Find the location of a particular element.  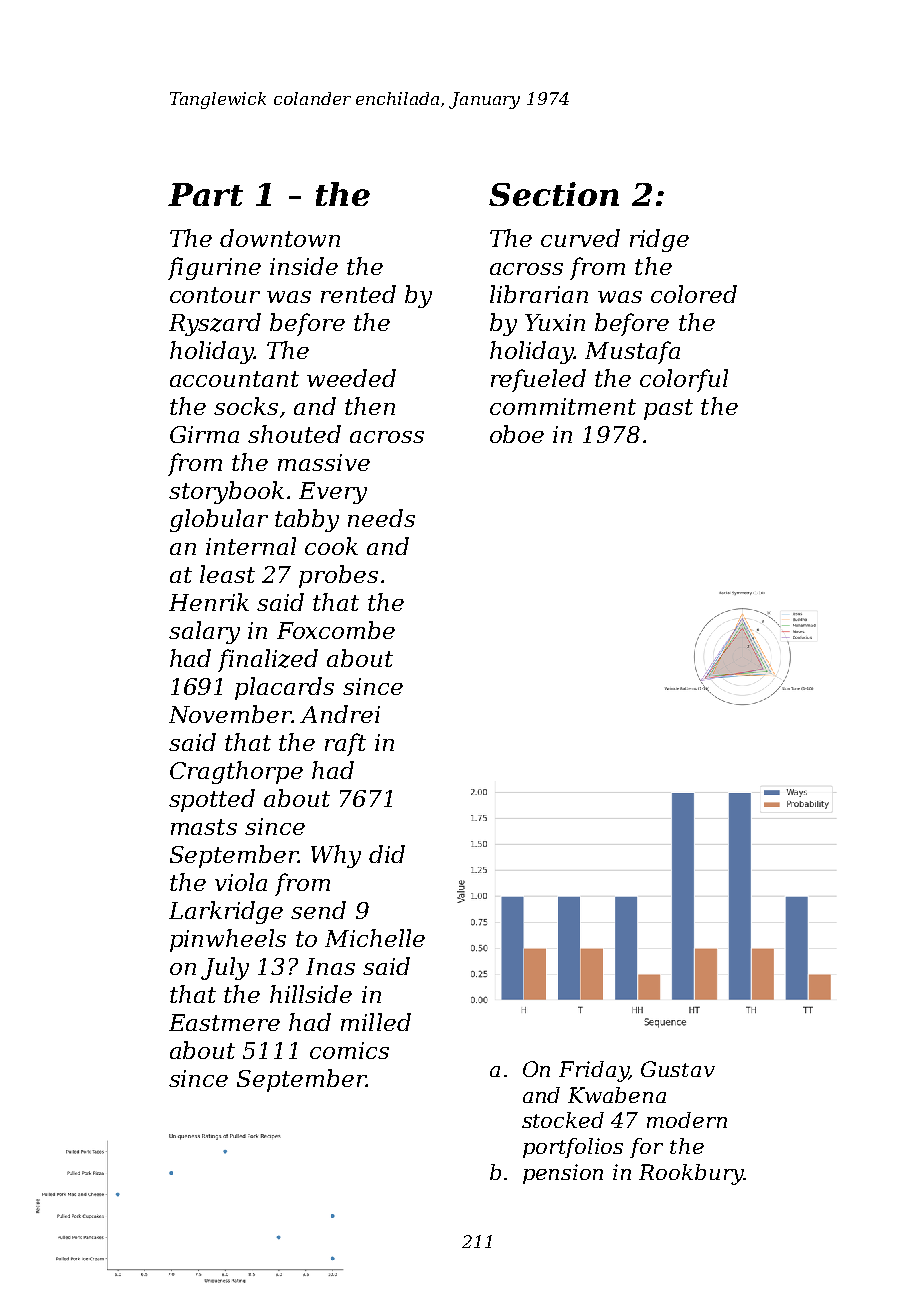

Andrei is located at coordinates (340, 714).
